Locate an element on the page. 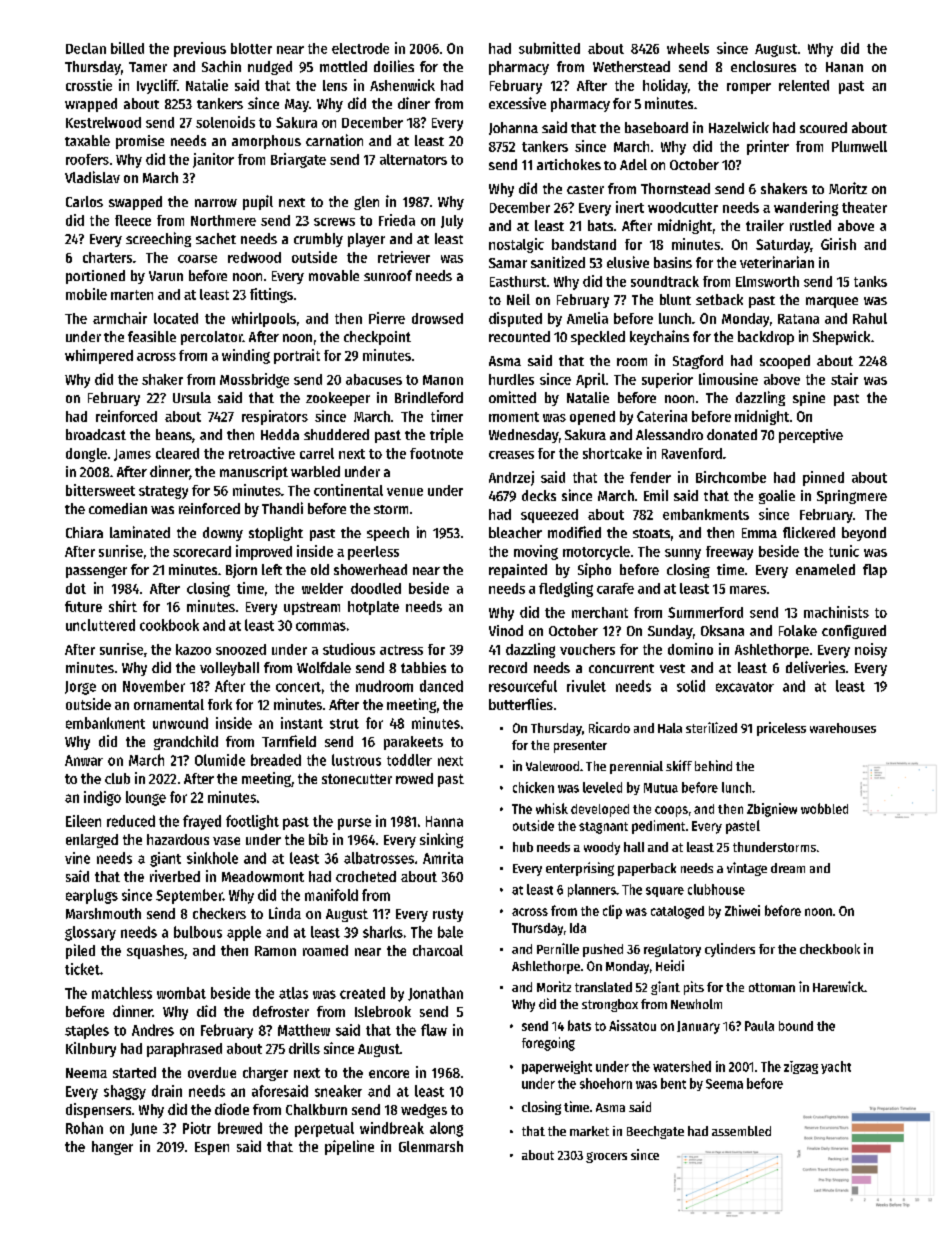  Hanan is located at coordinates (844, 67).
